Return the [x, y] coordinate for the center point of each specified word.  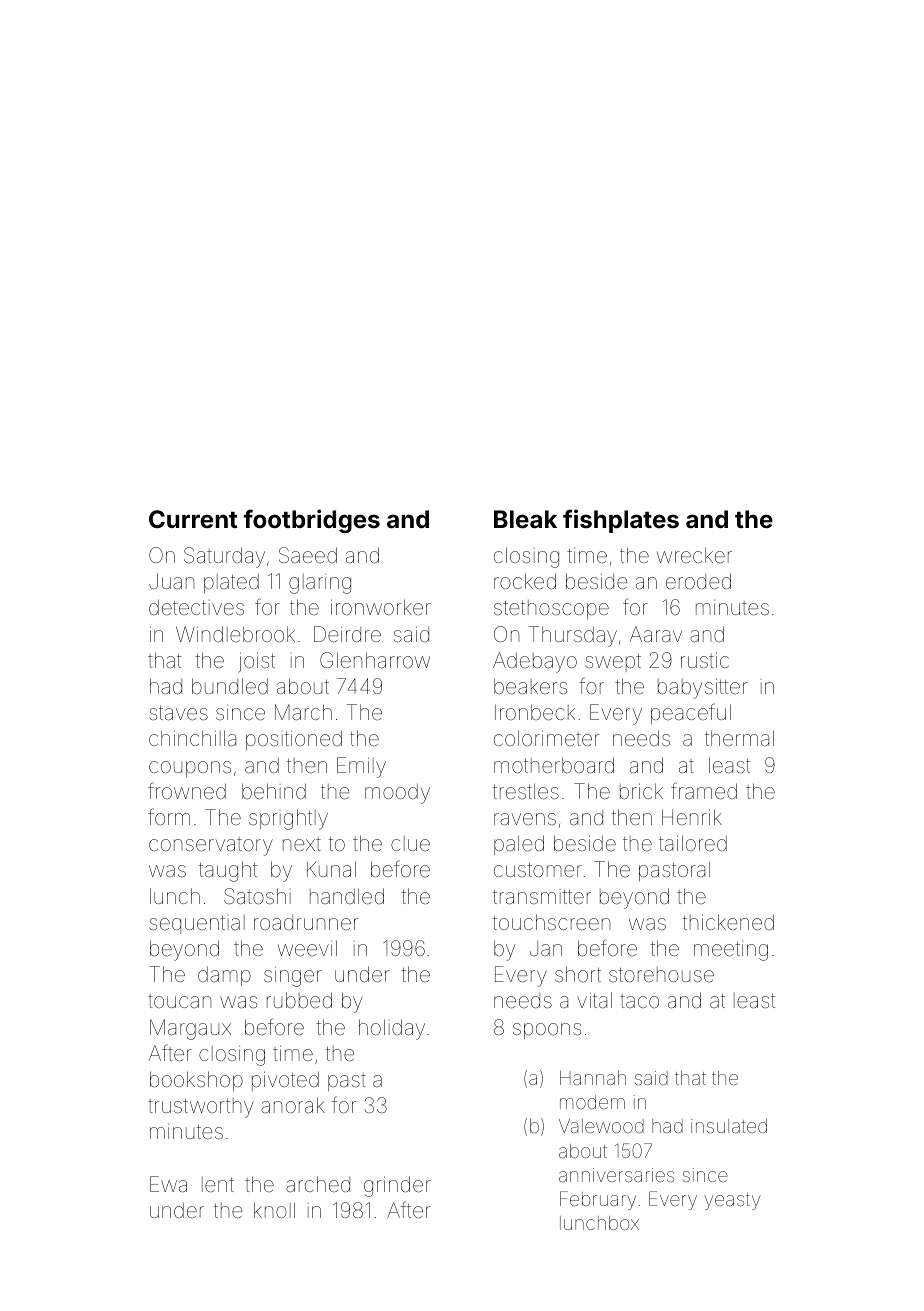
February [598, 1200]
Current [193, 519]
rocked [525, 581]
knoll [274, 1210]
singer [293, 977]
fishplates [621, 521]
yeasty [732, 1201]
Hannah [593, 1078]
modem [592, 1102]
